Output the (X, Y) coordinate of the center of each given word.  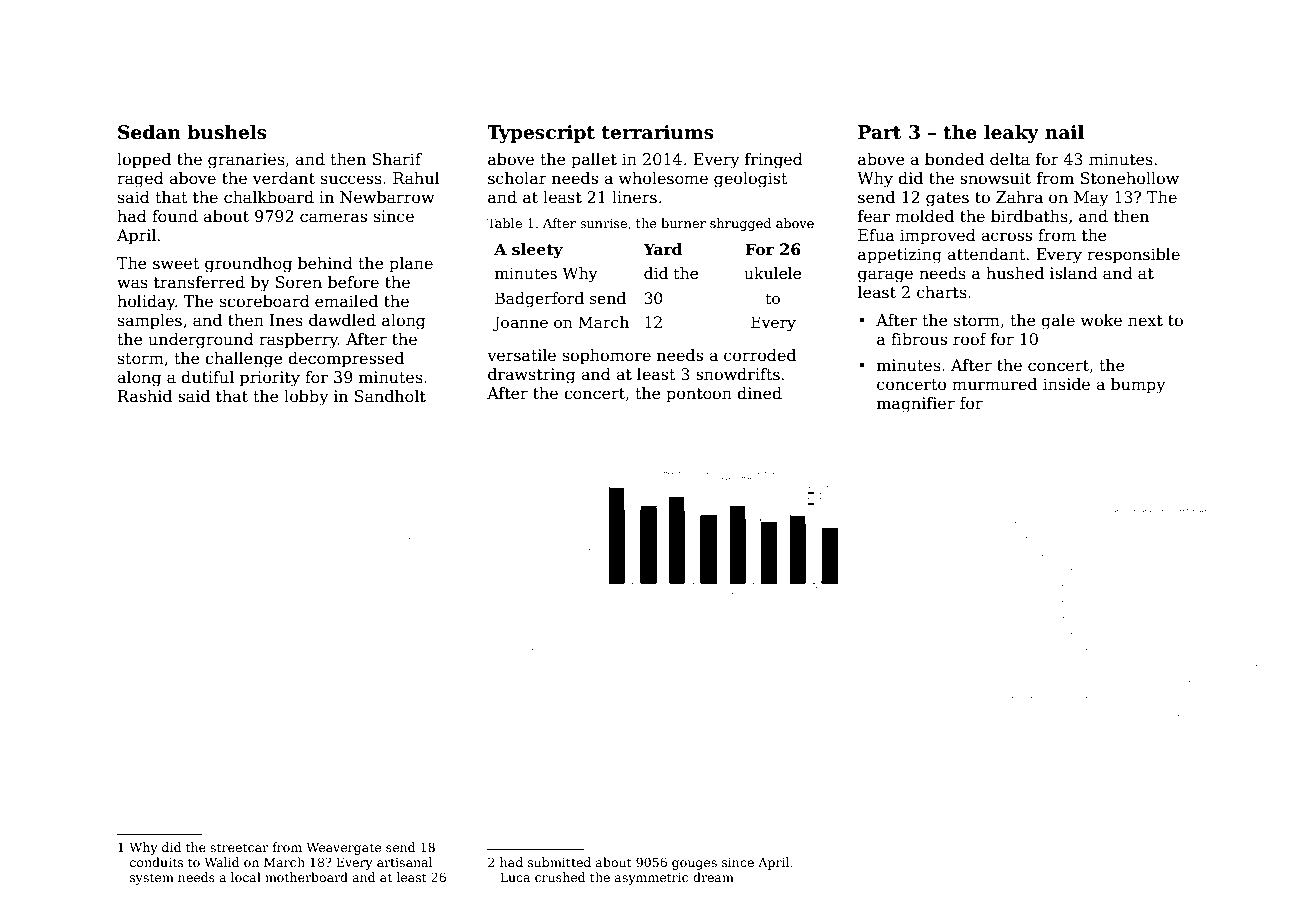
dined (759, 393)
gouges (694, 865)
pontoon (699, 395)
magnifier (916, 405)
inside (1066, 384)
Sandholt (390, 396)
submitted (559, 862)
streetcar (239, 847)
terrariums (658, 132)
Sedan (149, 132)
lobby (306, 398)
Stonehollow (1130, 178)
